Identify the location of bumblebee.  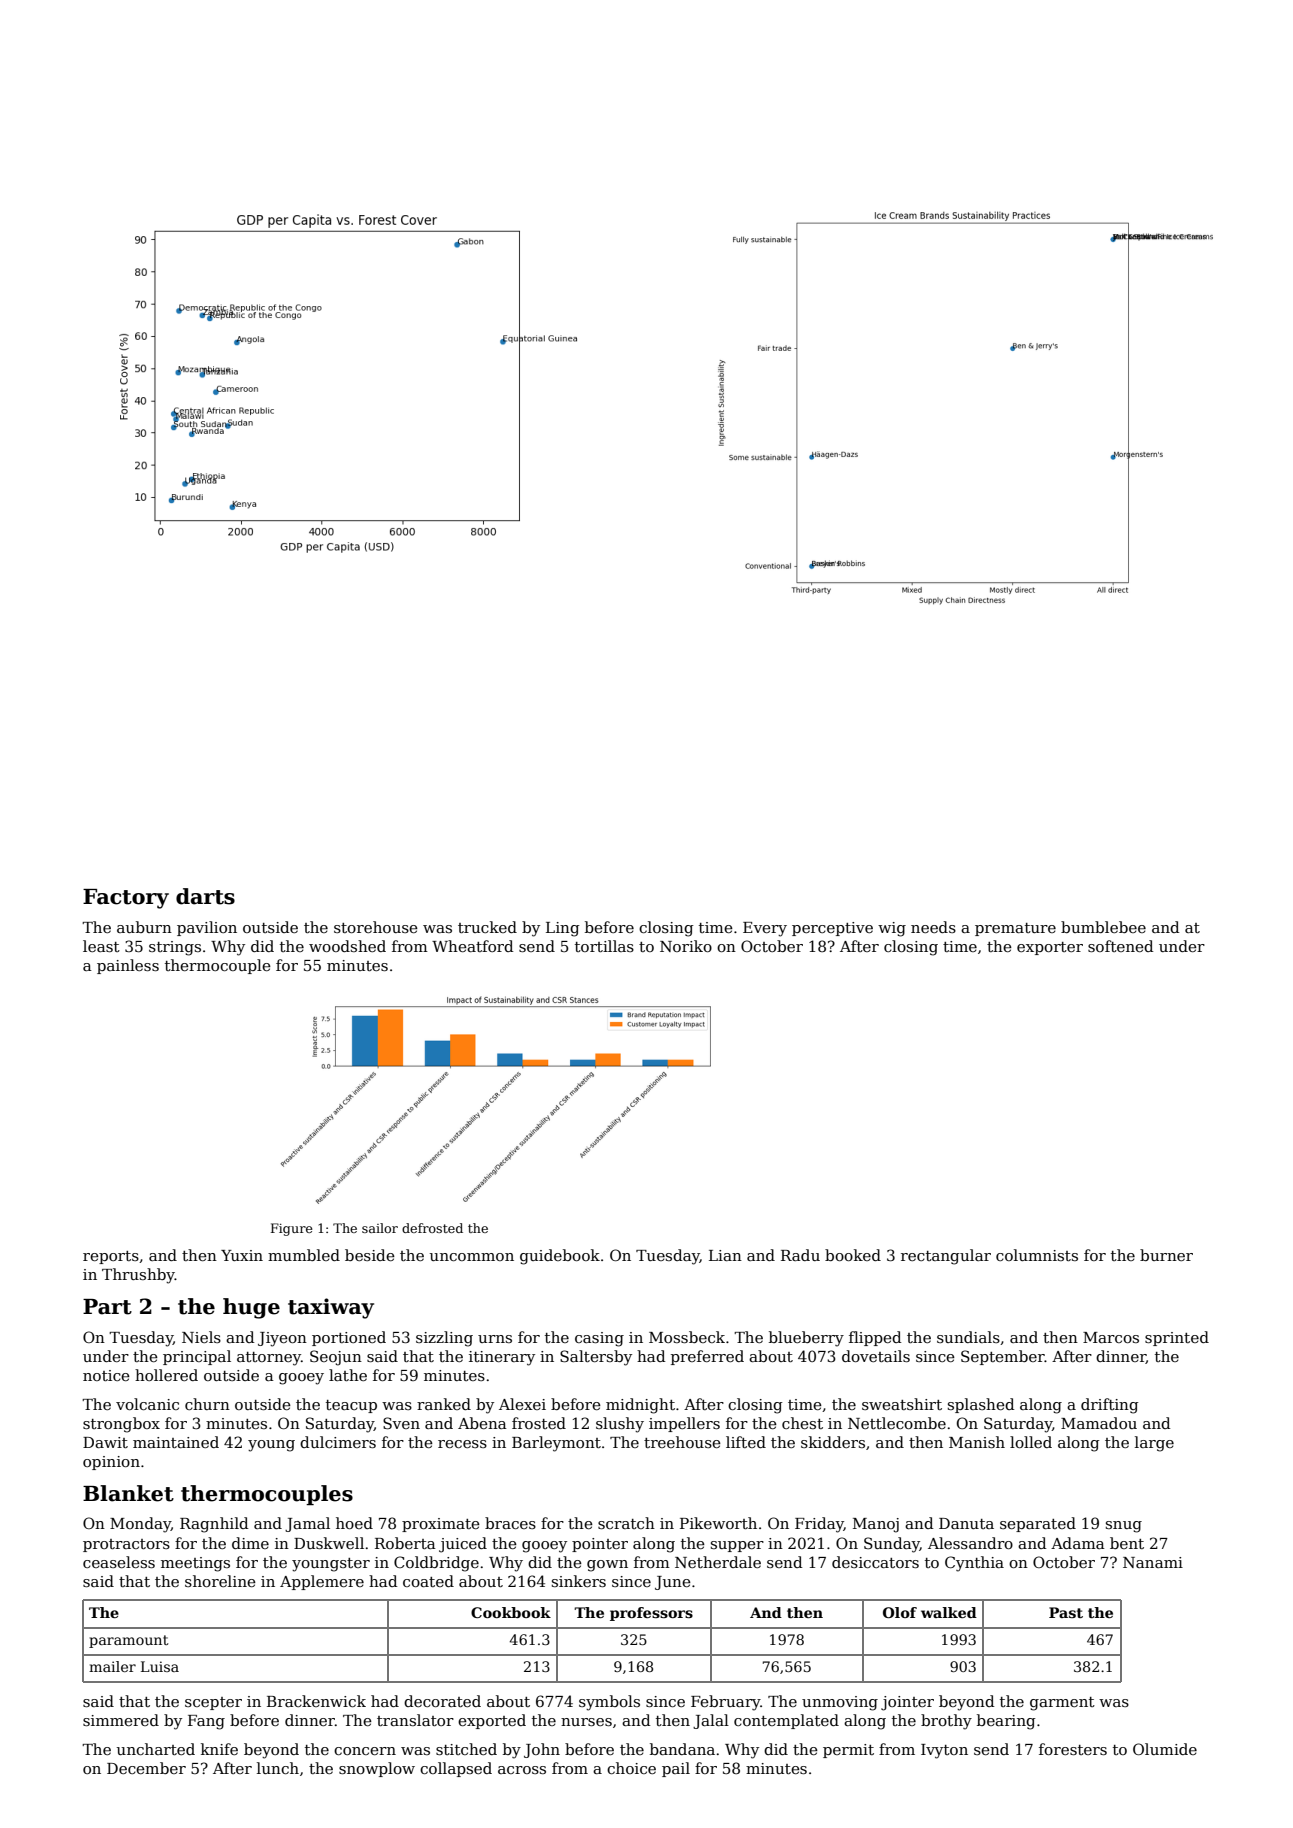
(1103, 927).
